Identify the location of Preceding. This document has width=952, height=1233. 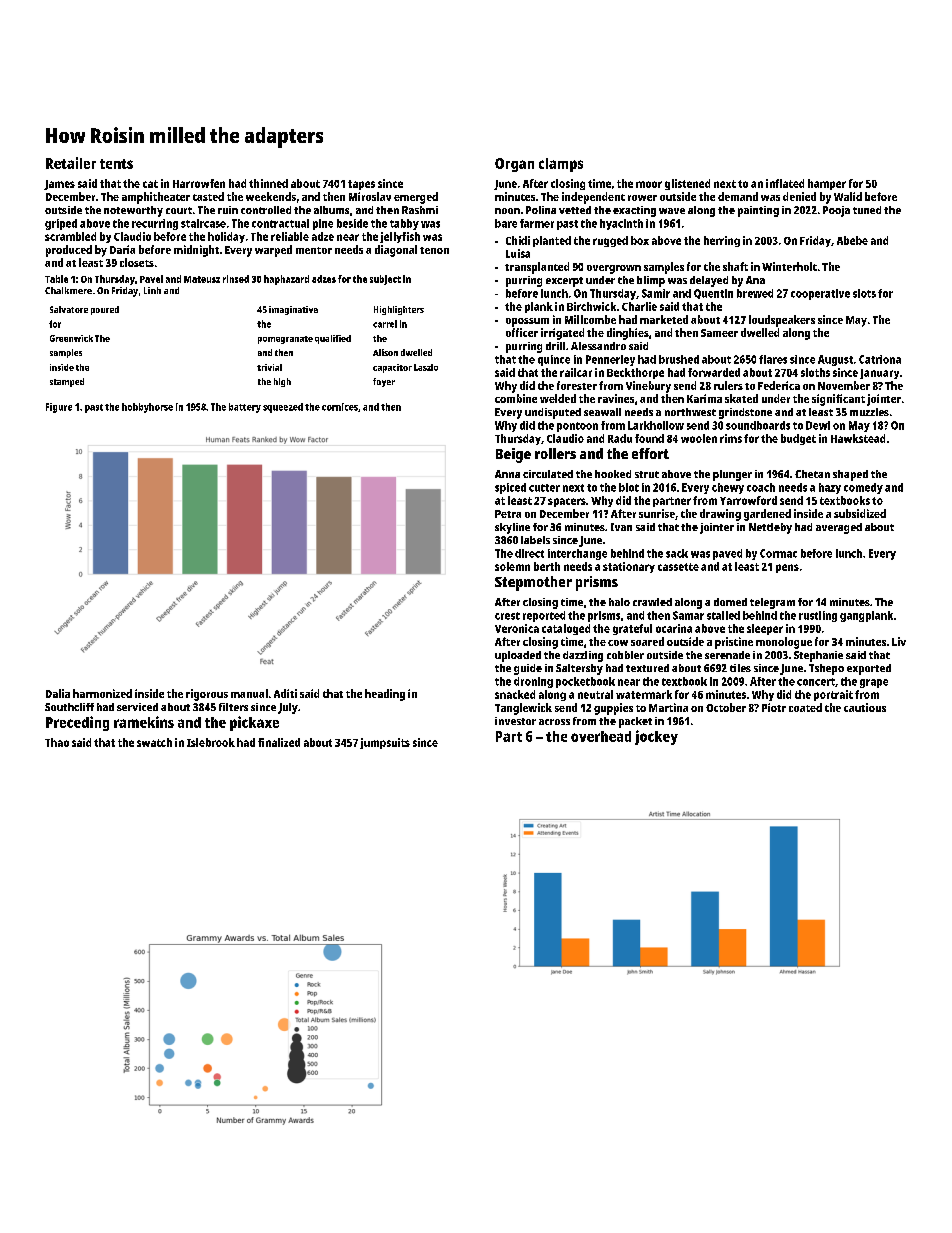
(77, 723).
